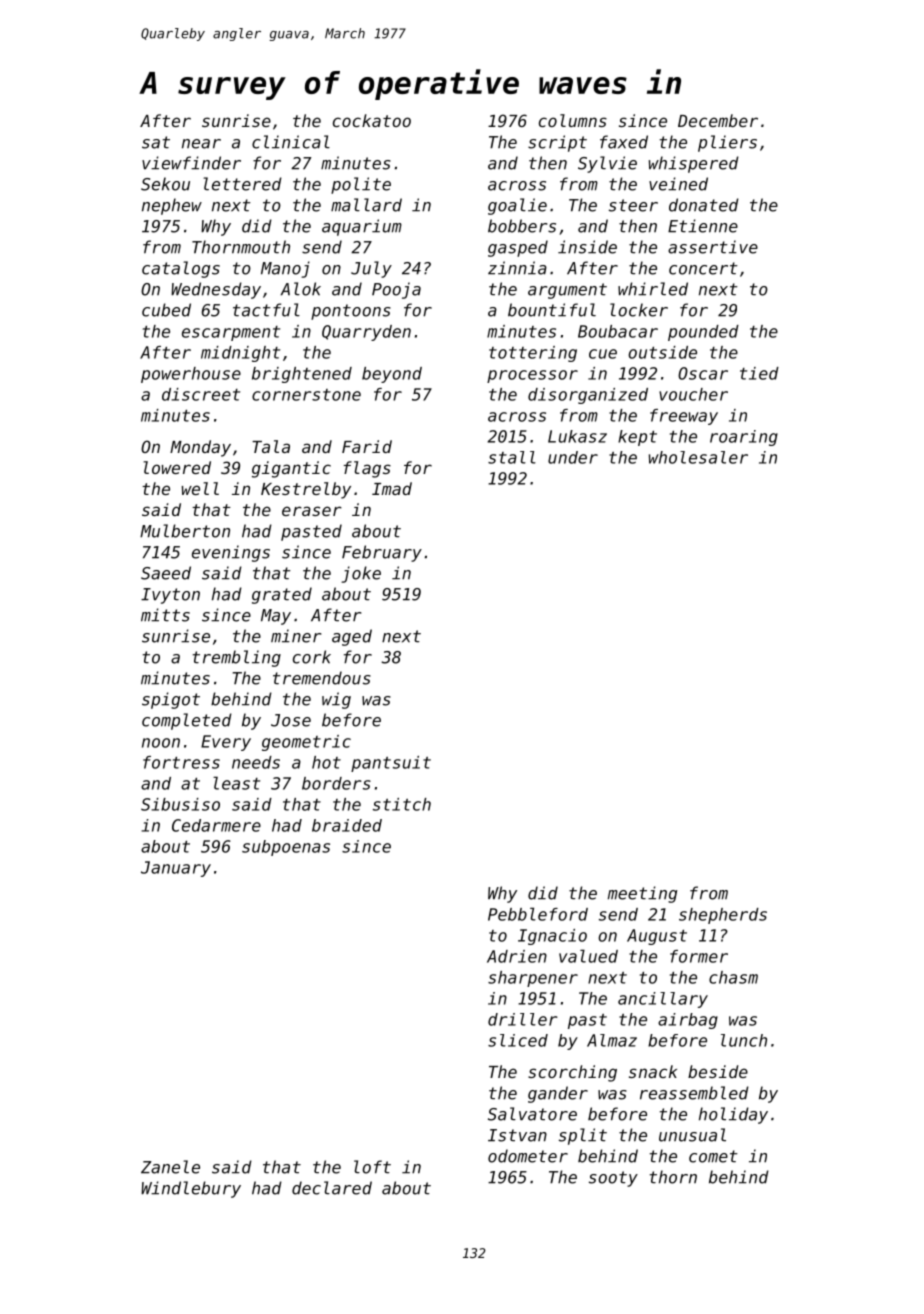 This page has height=1314, width=924. I want to click on clinical, so click(291, 142).
